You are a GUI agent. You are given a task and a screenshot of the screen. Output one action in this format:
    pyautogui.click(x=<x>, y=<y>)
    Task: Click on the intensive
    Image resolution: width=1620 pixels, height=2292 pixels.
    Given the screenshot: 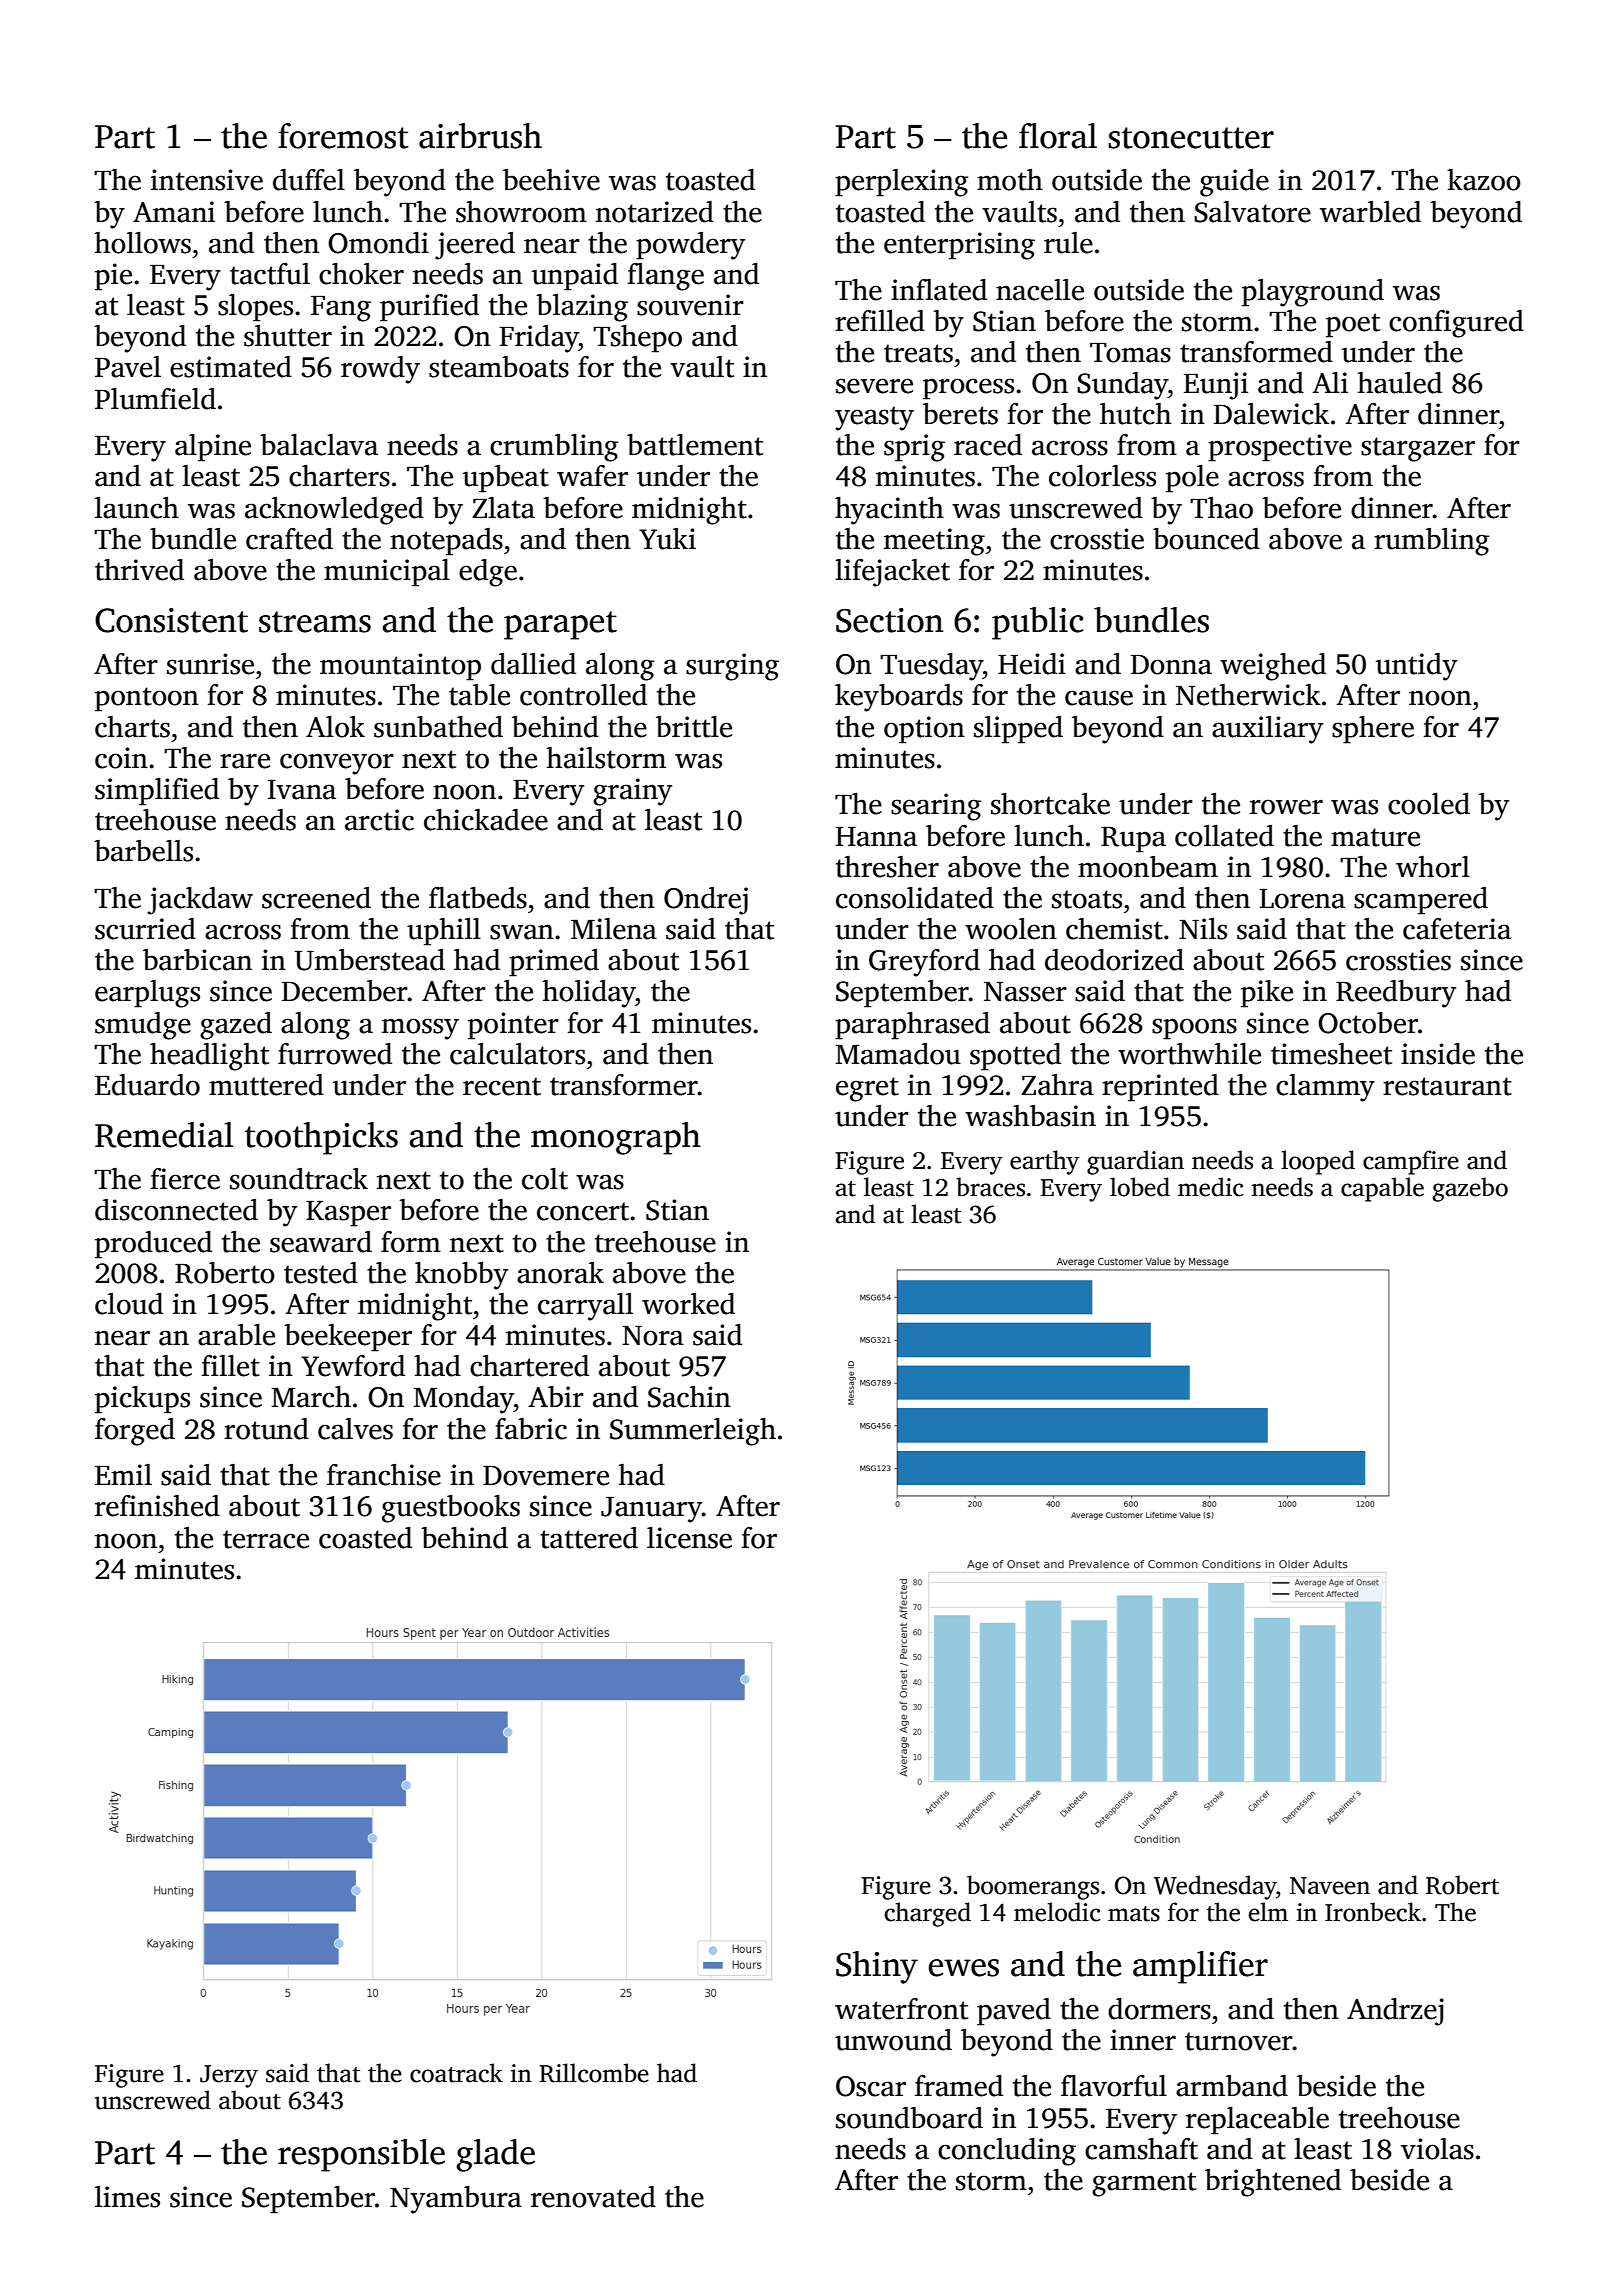 What is the action you would take?
    pyautogui.click(x=207, y=180)
